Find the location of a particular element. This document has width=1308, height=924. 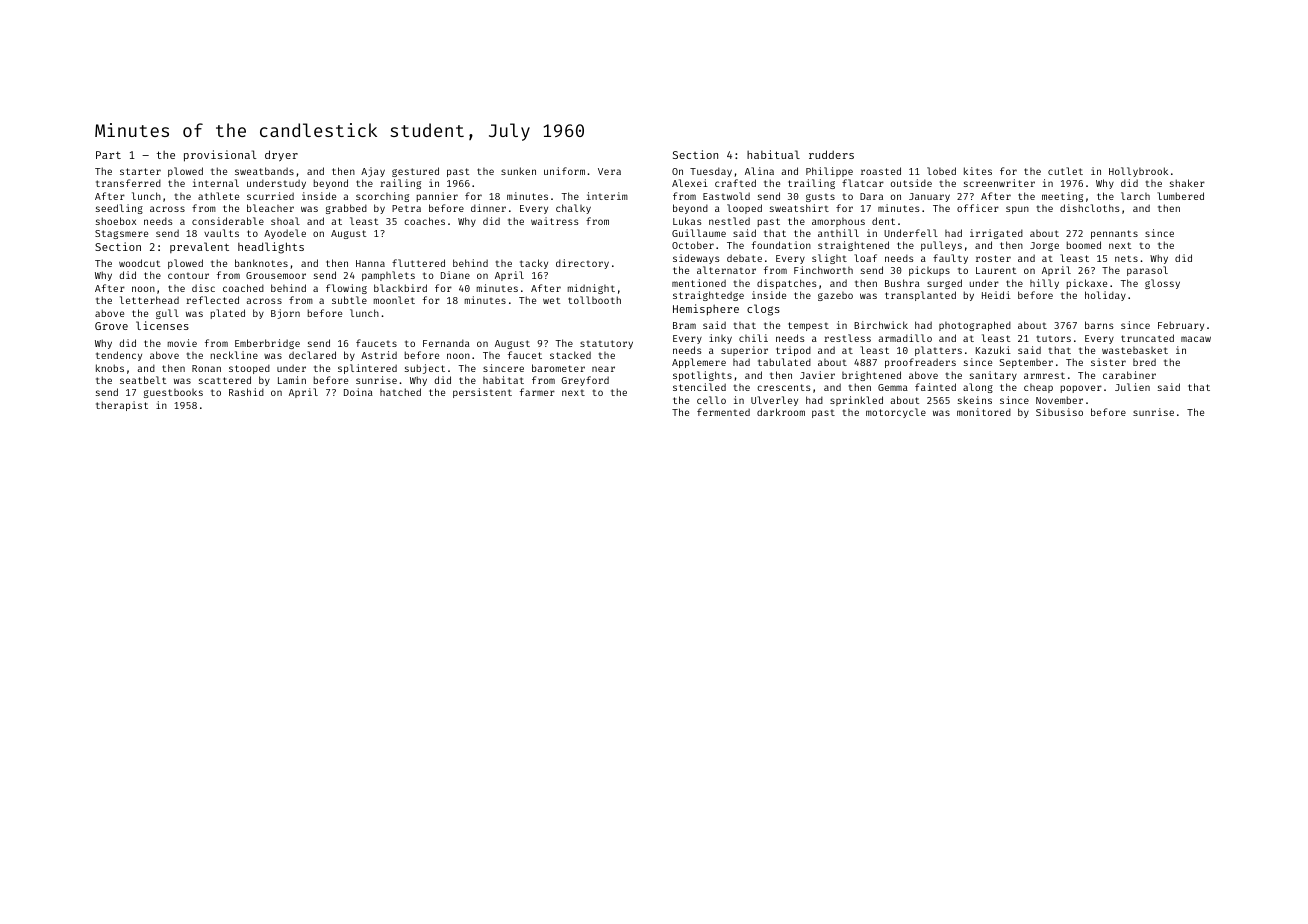

crafted is located at coordinates (735, 183).
